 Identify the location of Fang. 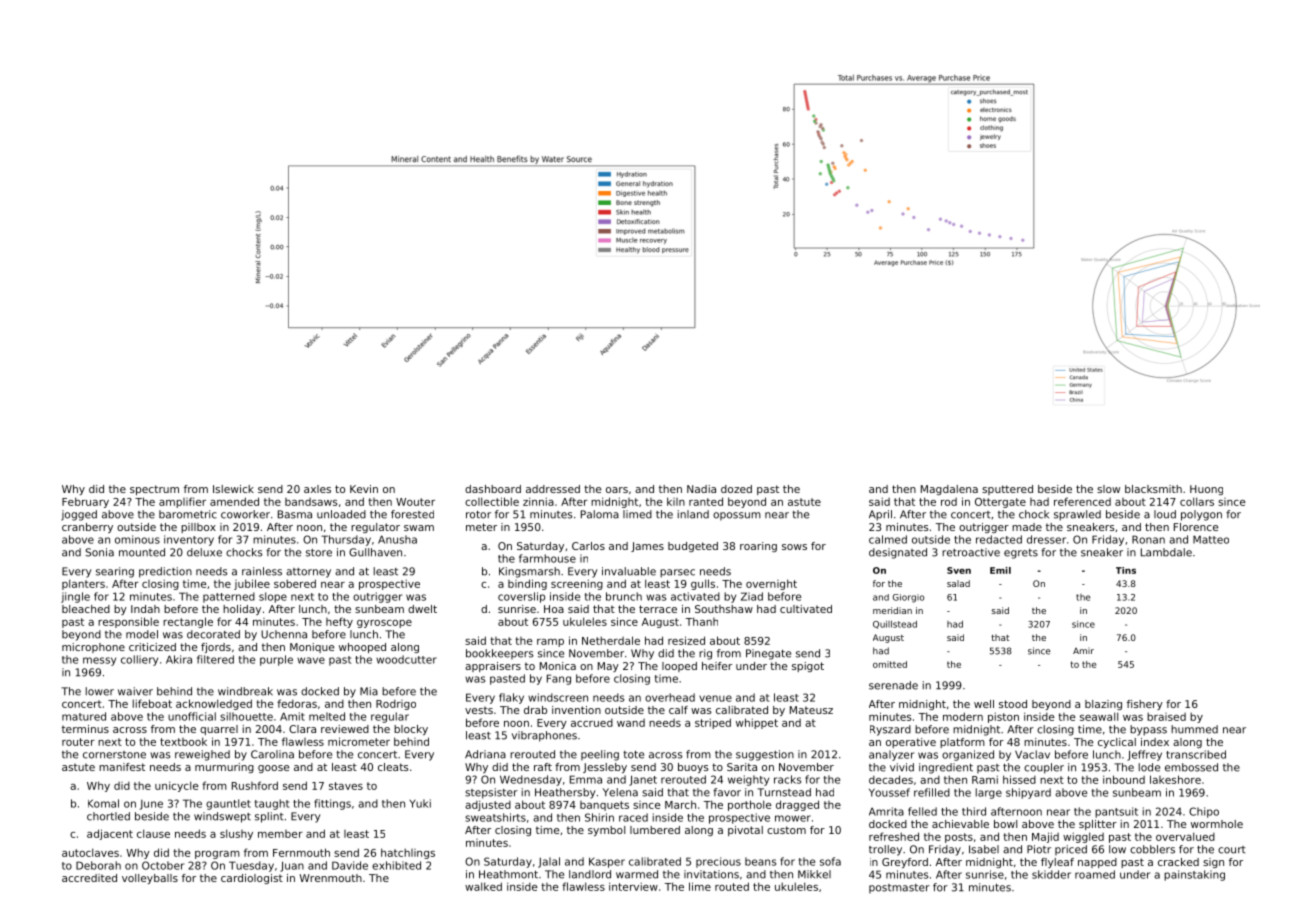
(559, 679).
